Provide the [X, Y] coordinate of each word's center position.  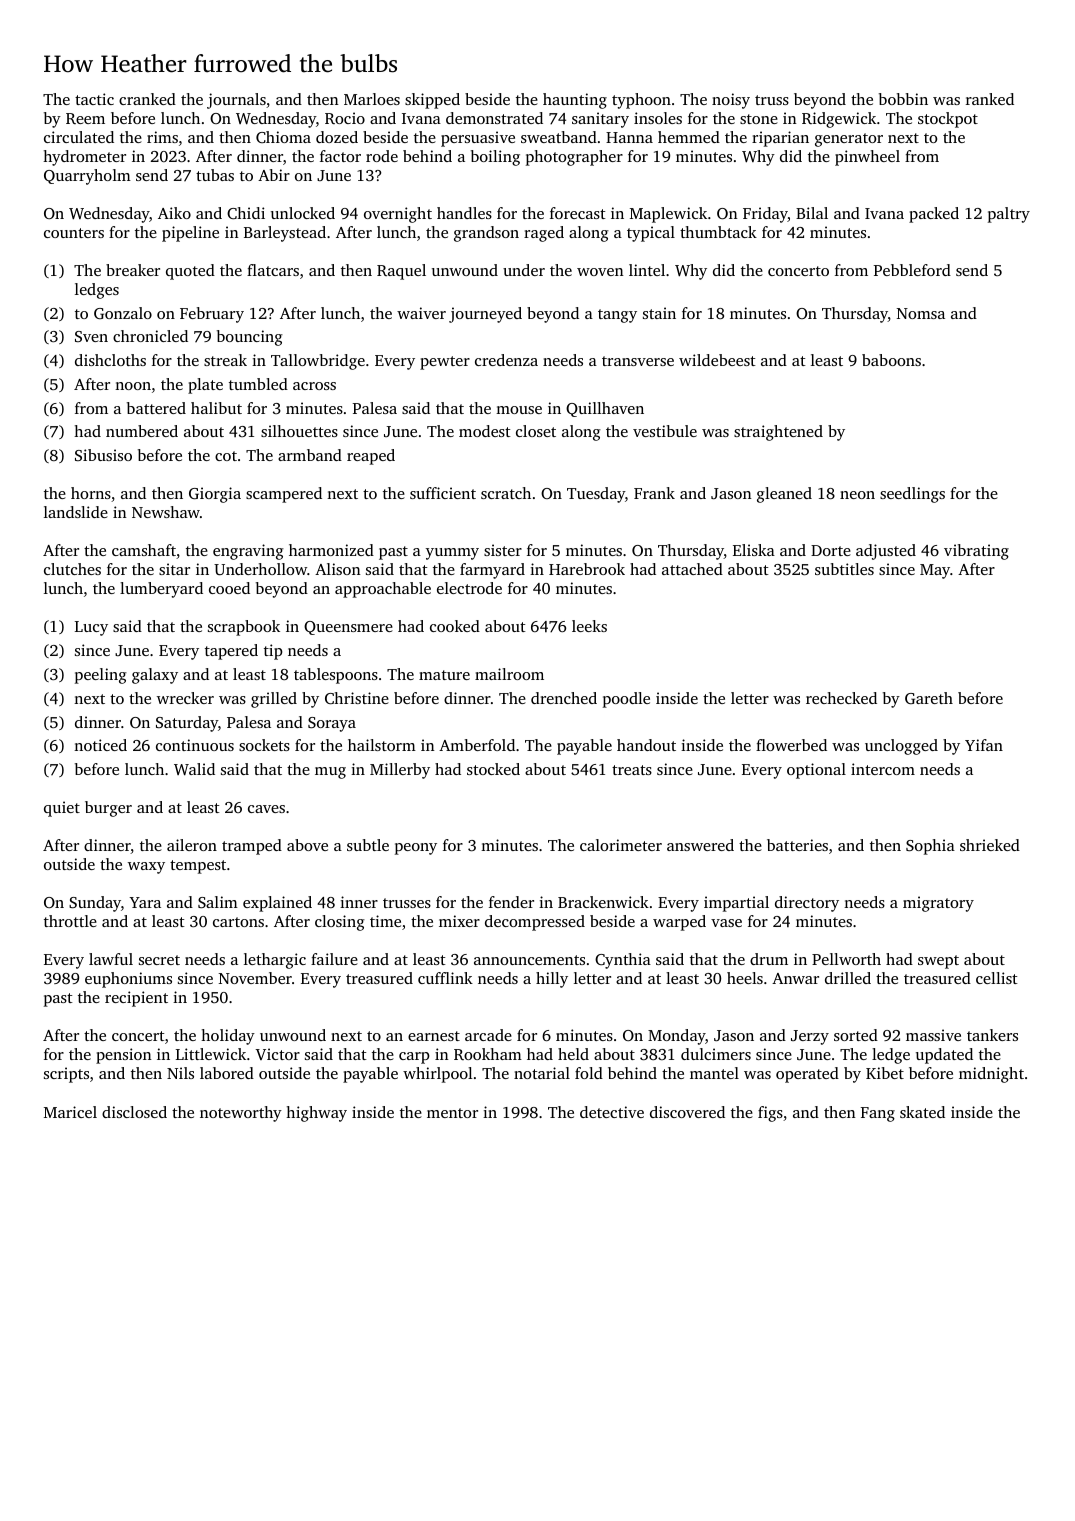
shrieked [990, 845]
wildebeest [717, 360]
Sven [91, 336]
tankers [992, 1035]
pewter [445, 363]
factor [340, 156]
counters [74, 233]
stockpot [948, 120]
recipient [136, 999]
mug [330, 773]
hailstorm [382, 745]
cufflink [445, 978]
